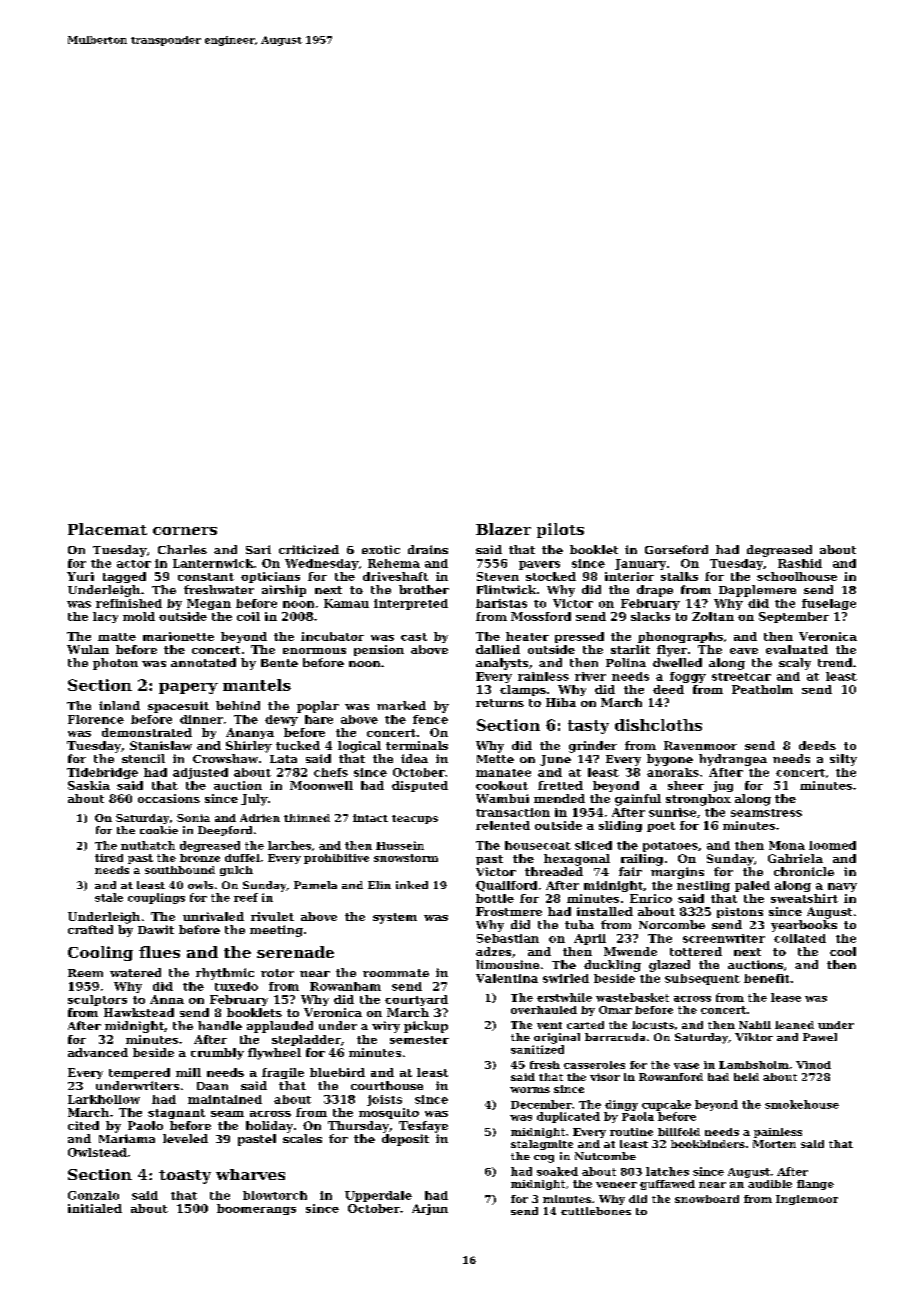 This document has height=1308, width=924. What do you see at coordinates (209, 604) in the document?
I see `Megan` at bounding box center [209, 604].
